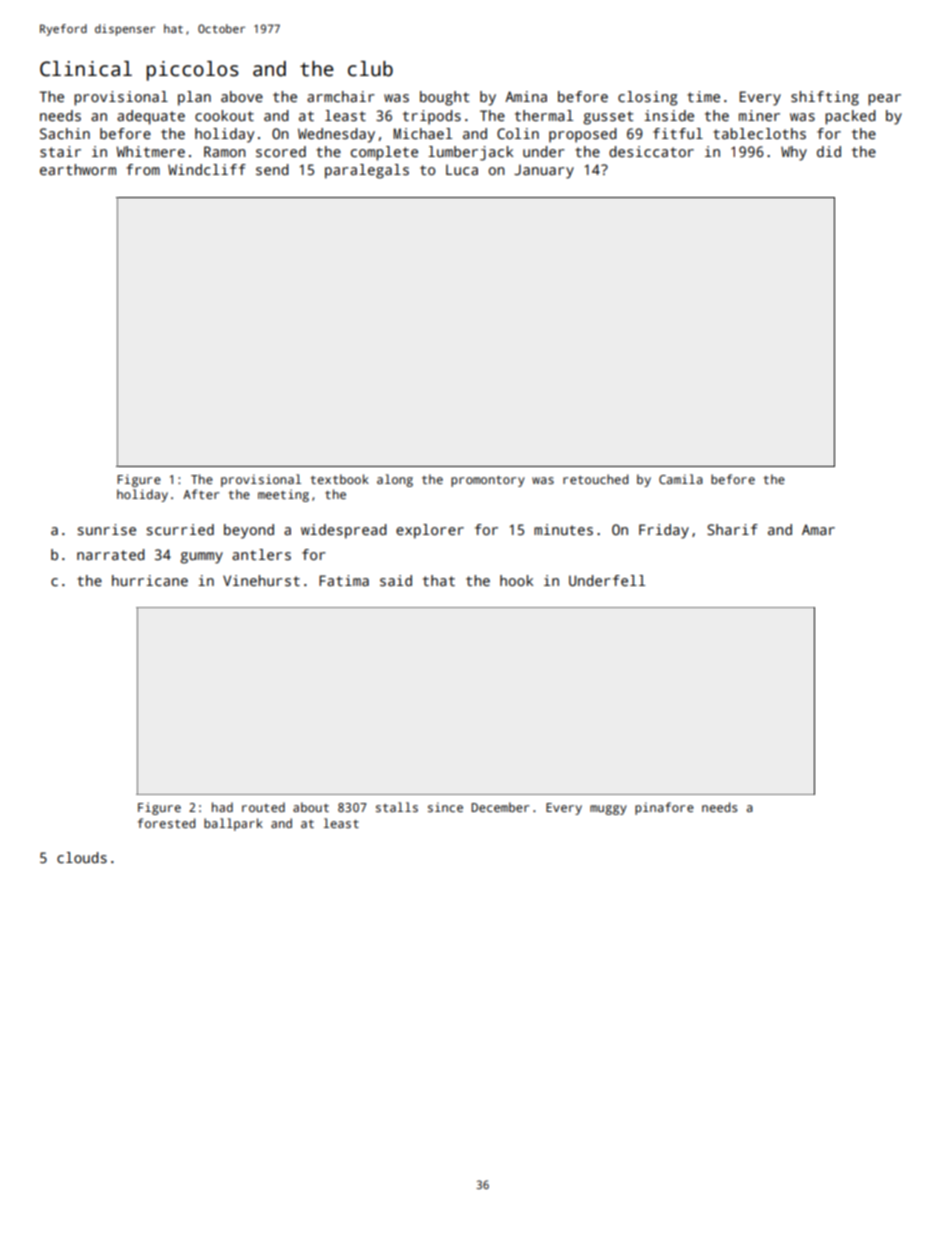  What do you see at coordinates (703, 96) in the screenshot?
I see `time` at bounding box center [703, 96].
